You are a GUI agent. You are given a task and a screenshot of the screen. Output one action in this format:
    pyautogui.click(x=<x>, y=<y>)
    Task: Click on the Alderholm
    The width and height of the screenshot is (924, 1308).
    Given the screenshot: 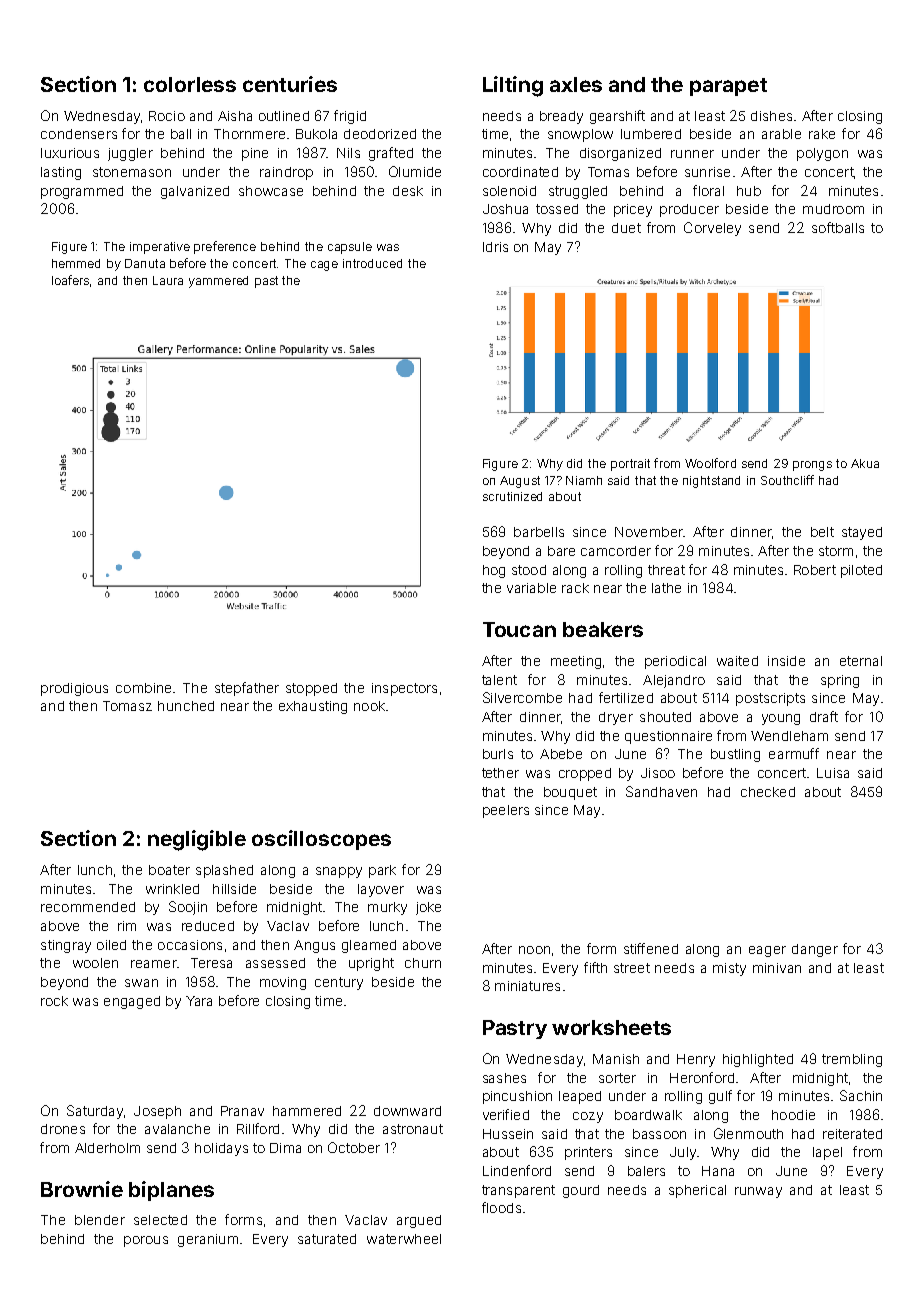 What is the action you would take?
    pyautogui.click(x=107, y=1148)
